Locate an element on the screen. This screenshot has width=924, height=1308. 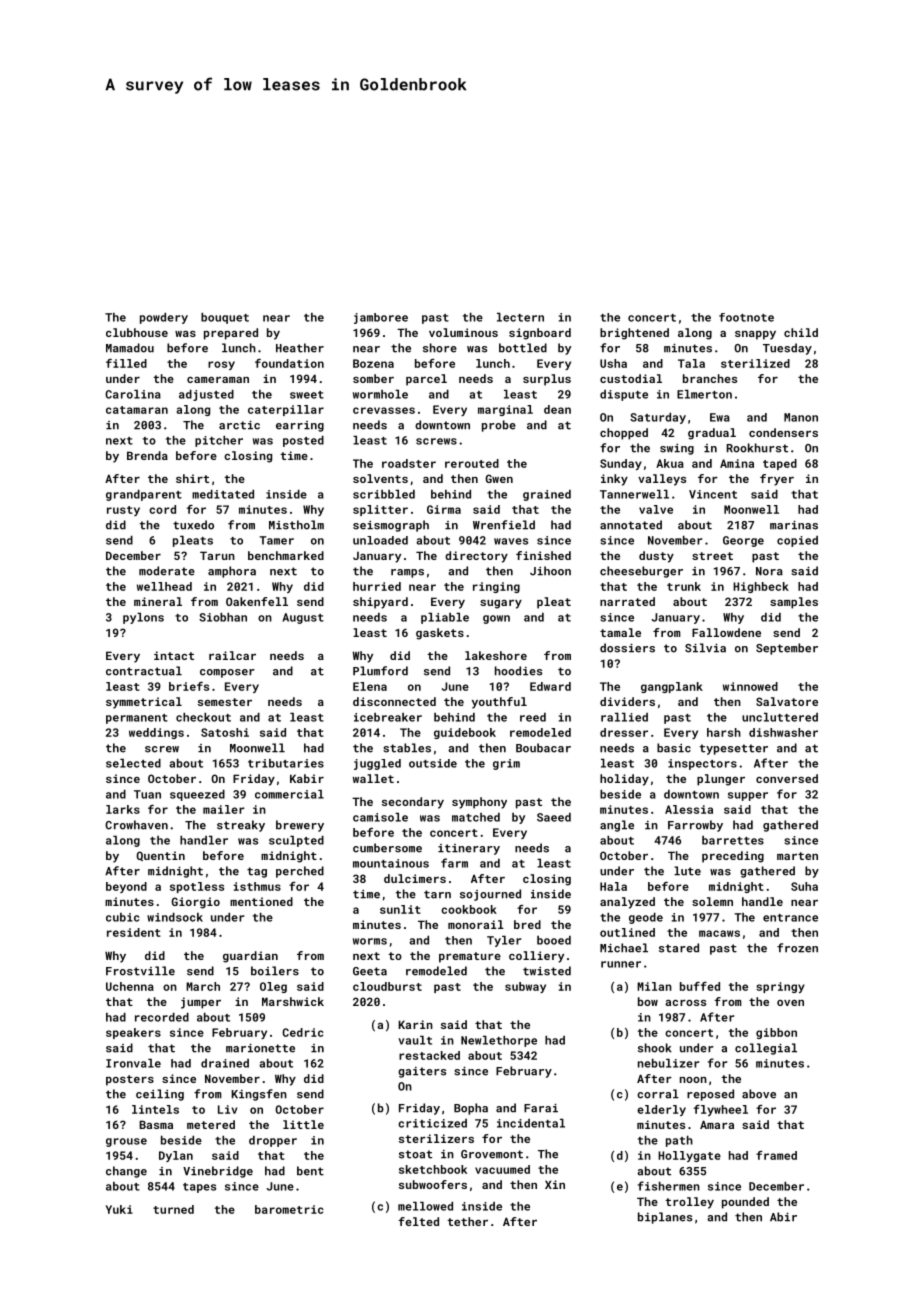
angle is located at coordinates (617, 826).
